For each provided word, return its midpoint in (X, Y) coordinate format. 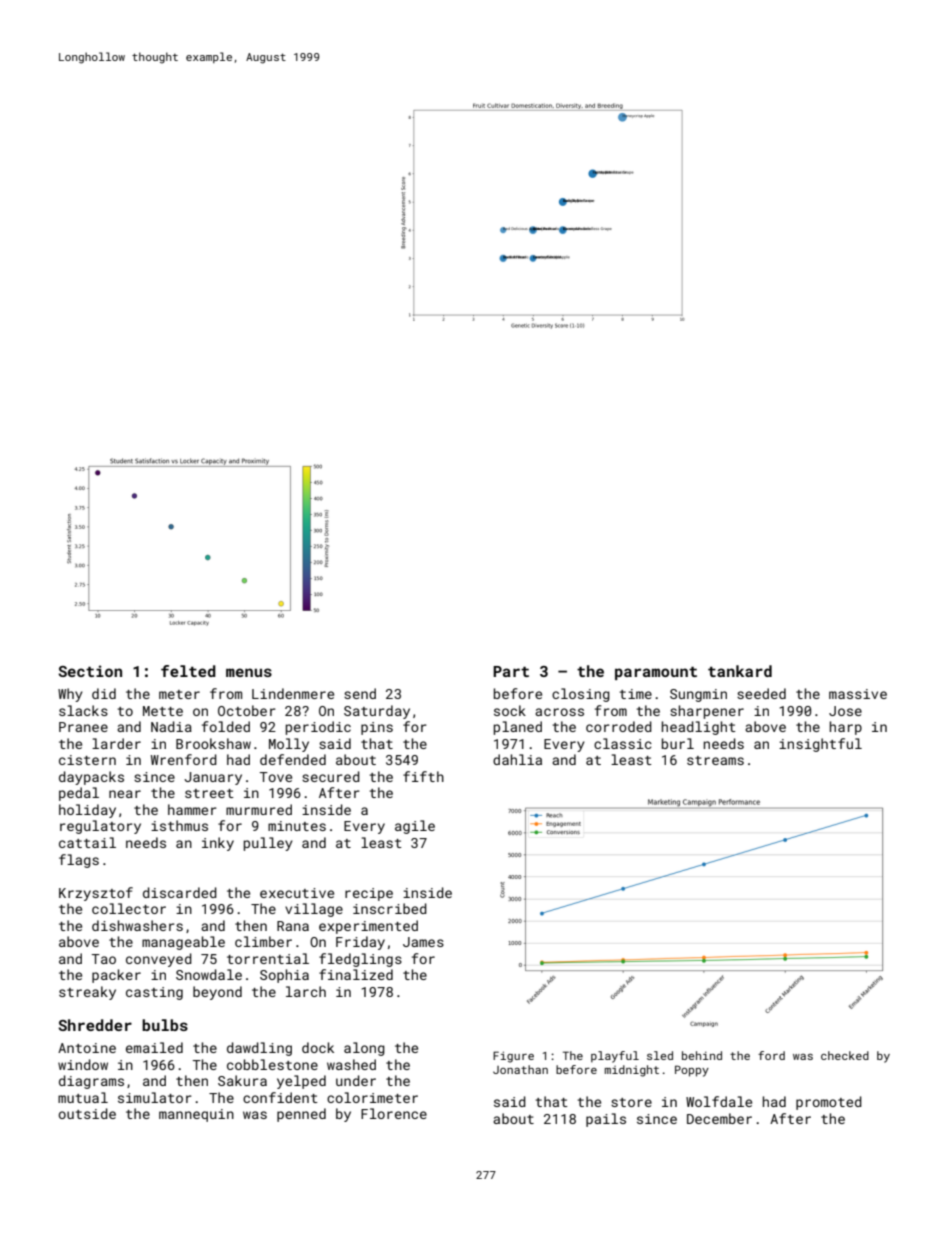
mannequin (196, 1115)
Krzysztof (96, 894)
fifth (423, 776)
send (360, 693)
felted (188, 671)
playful (615, 1057)
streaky (87, 993)
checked (845, 1055)
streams (715, 760)
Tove (276, 777)
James (423, 942)
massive (858, 694)
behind (702, 1055)
